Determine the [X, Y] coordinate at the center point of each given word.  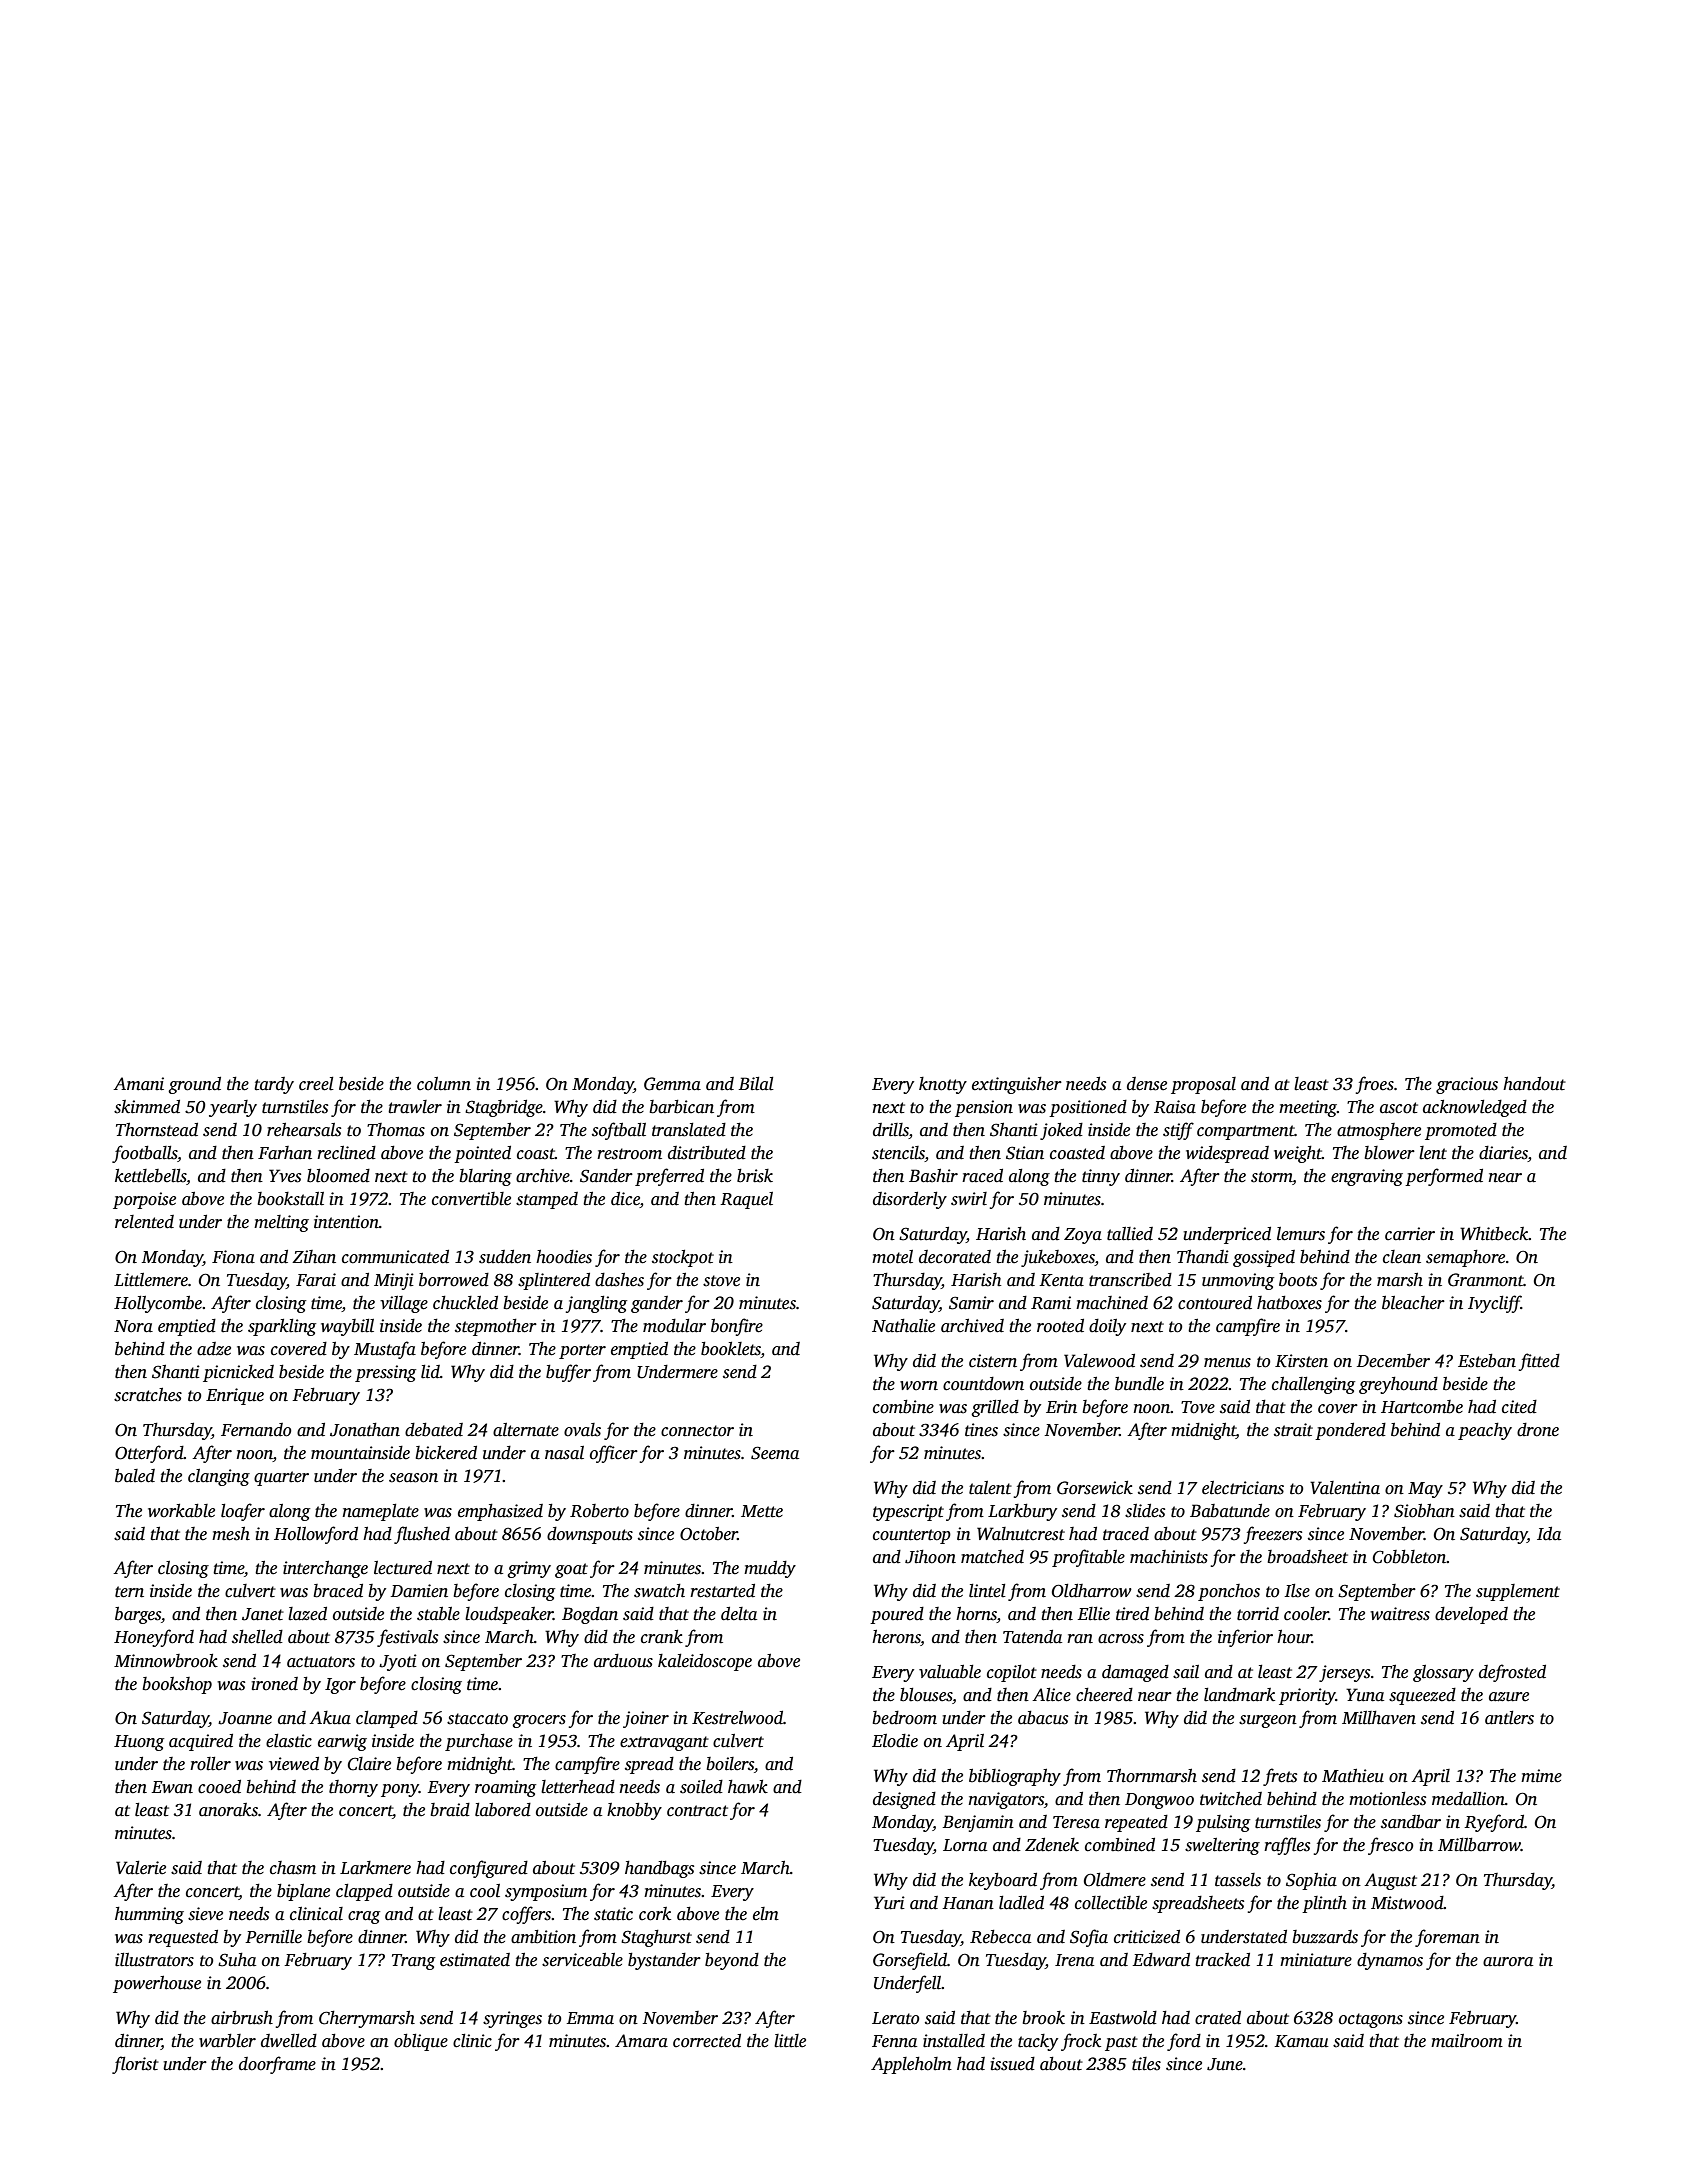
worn [919, 1386]
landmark [1239, 1695]
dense [1147, 1084]
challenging [1313, 1385]
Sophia [1311, 1881]
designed [904, 1800]
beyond [732, 1961]
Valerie [141, 1868]
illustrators [154, 1960]
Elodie [895, 1741]
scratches [148, 1395]
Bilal [756, 1084]
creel [316, 1084]
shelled [257, 1637]
